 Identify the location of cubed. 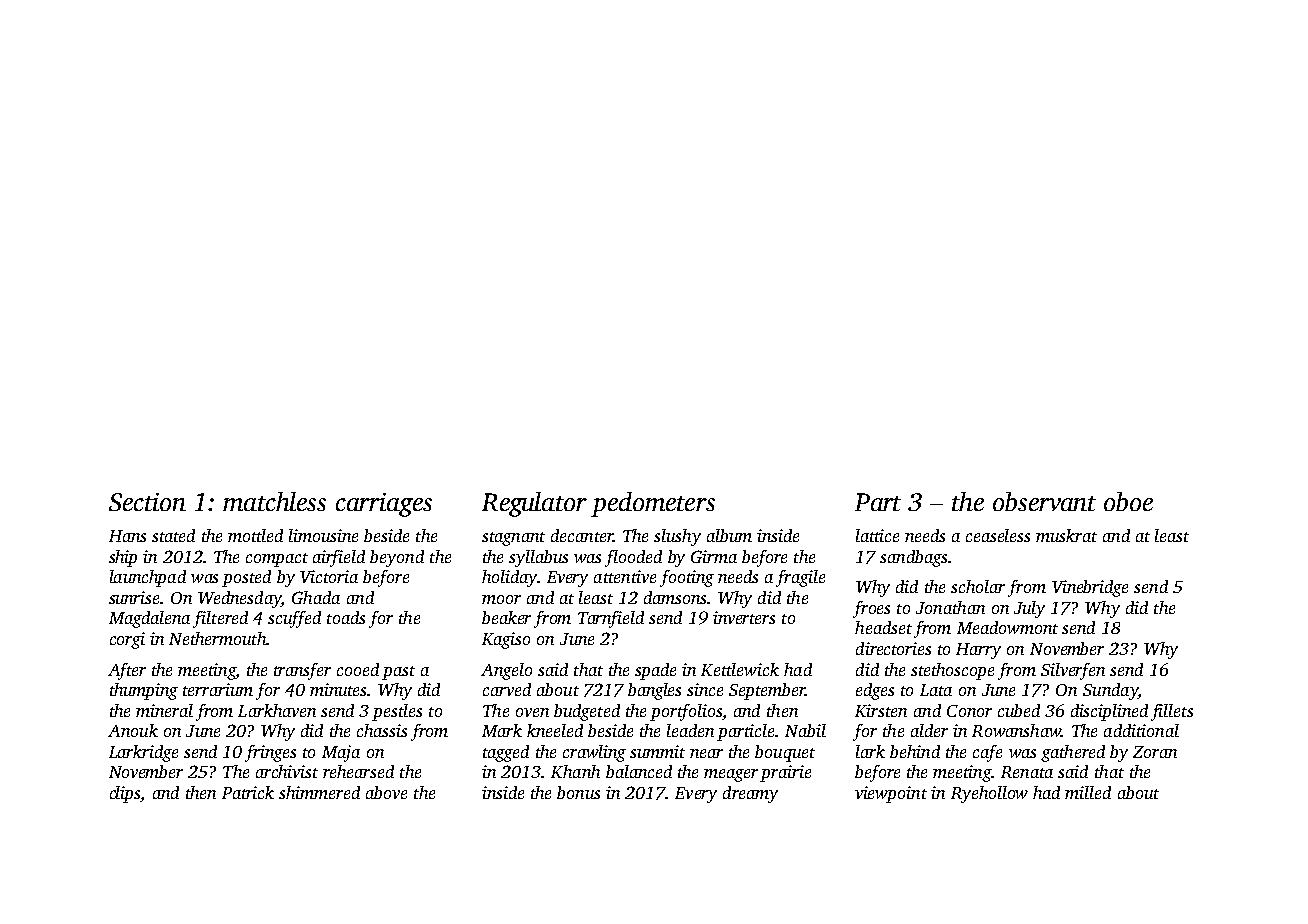
(1019, 710).
